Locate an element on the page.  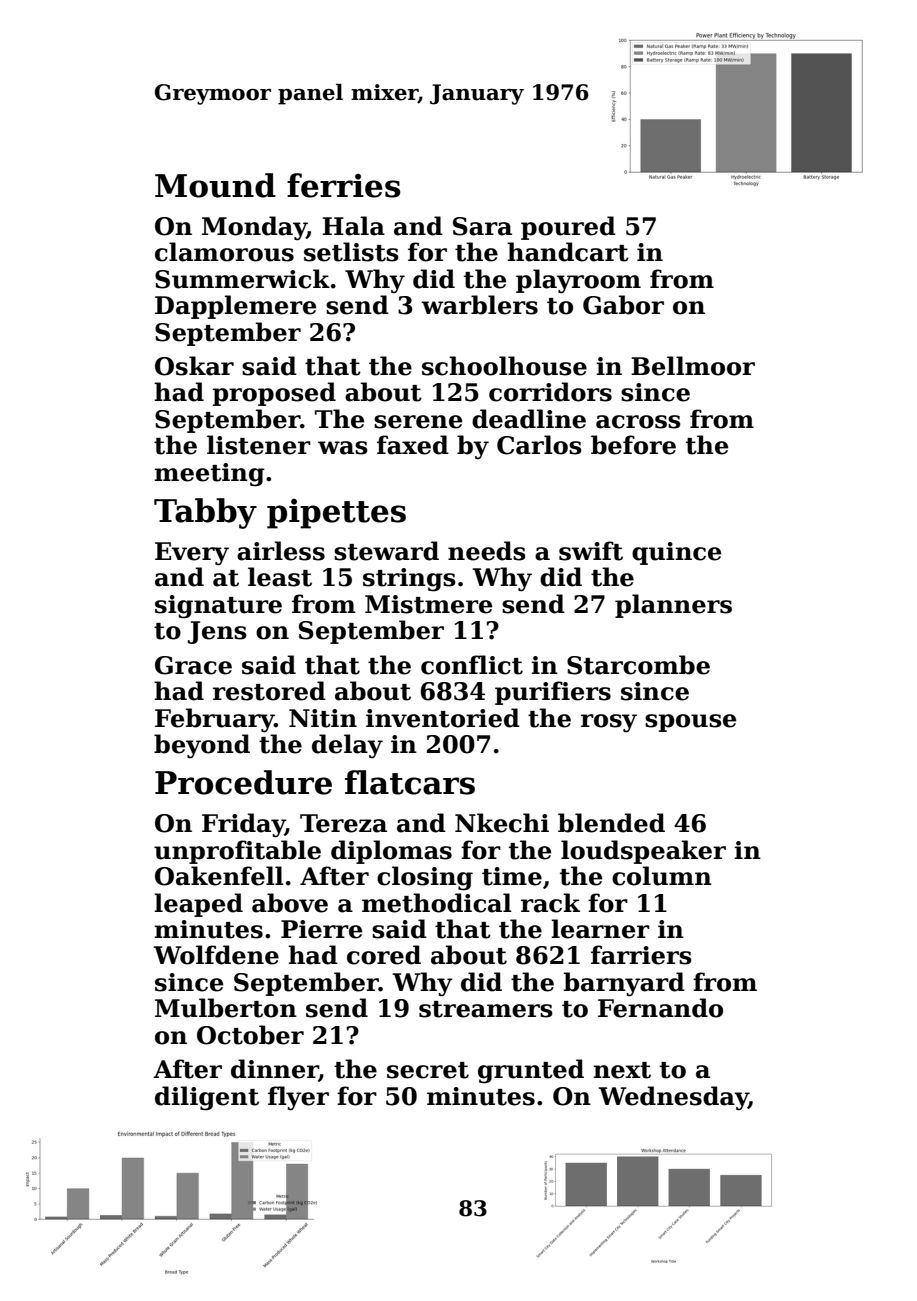
Mulberton is located at coordinates (226, 1008).
